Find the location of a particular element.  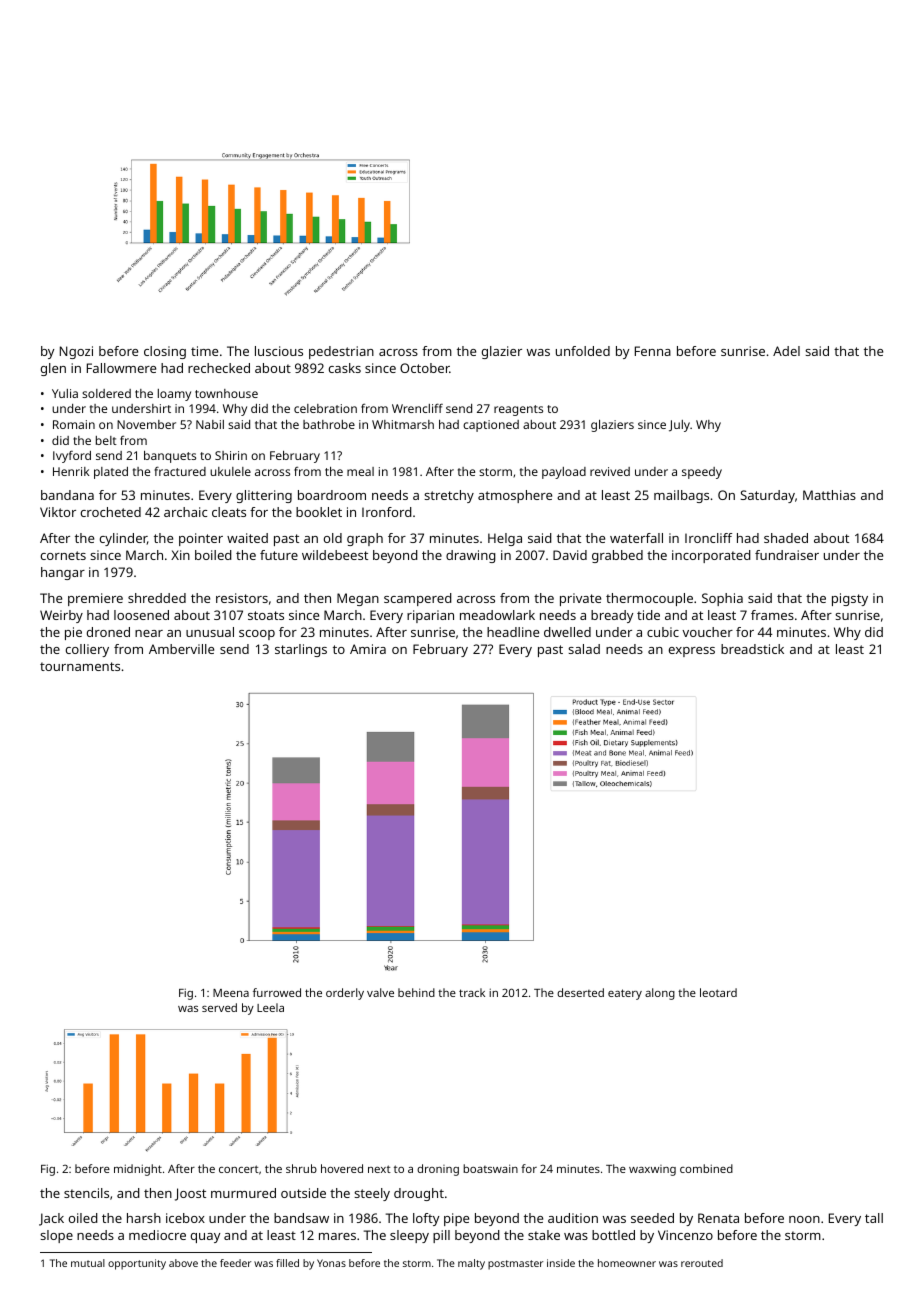

fundraiser is located at coordinates (787, 555).
